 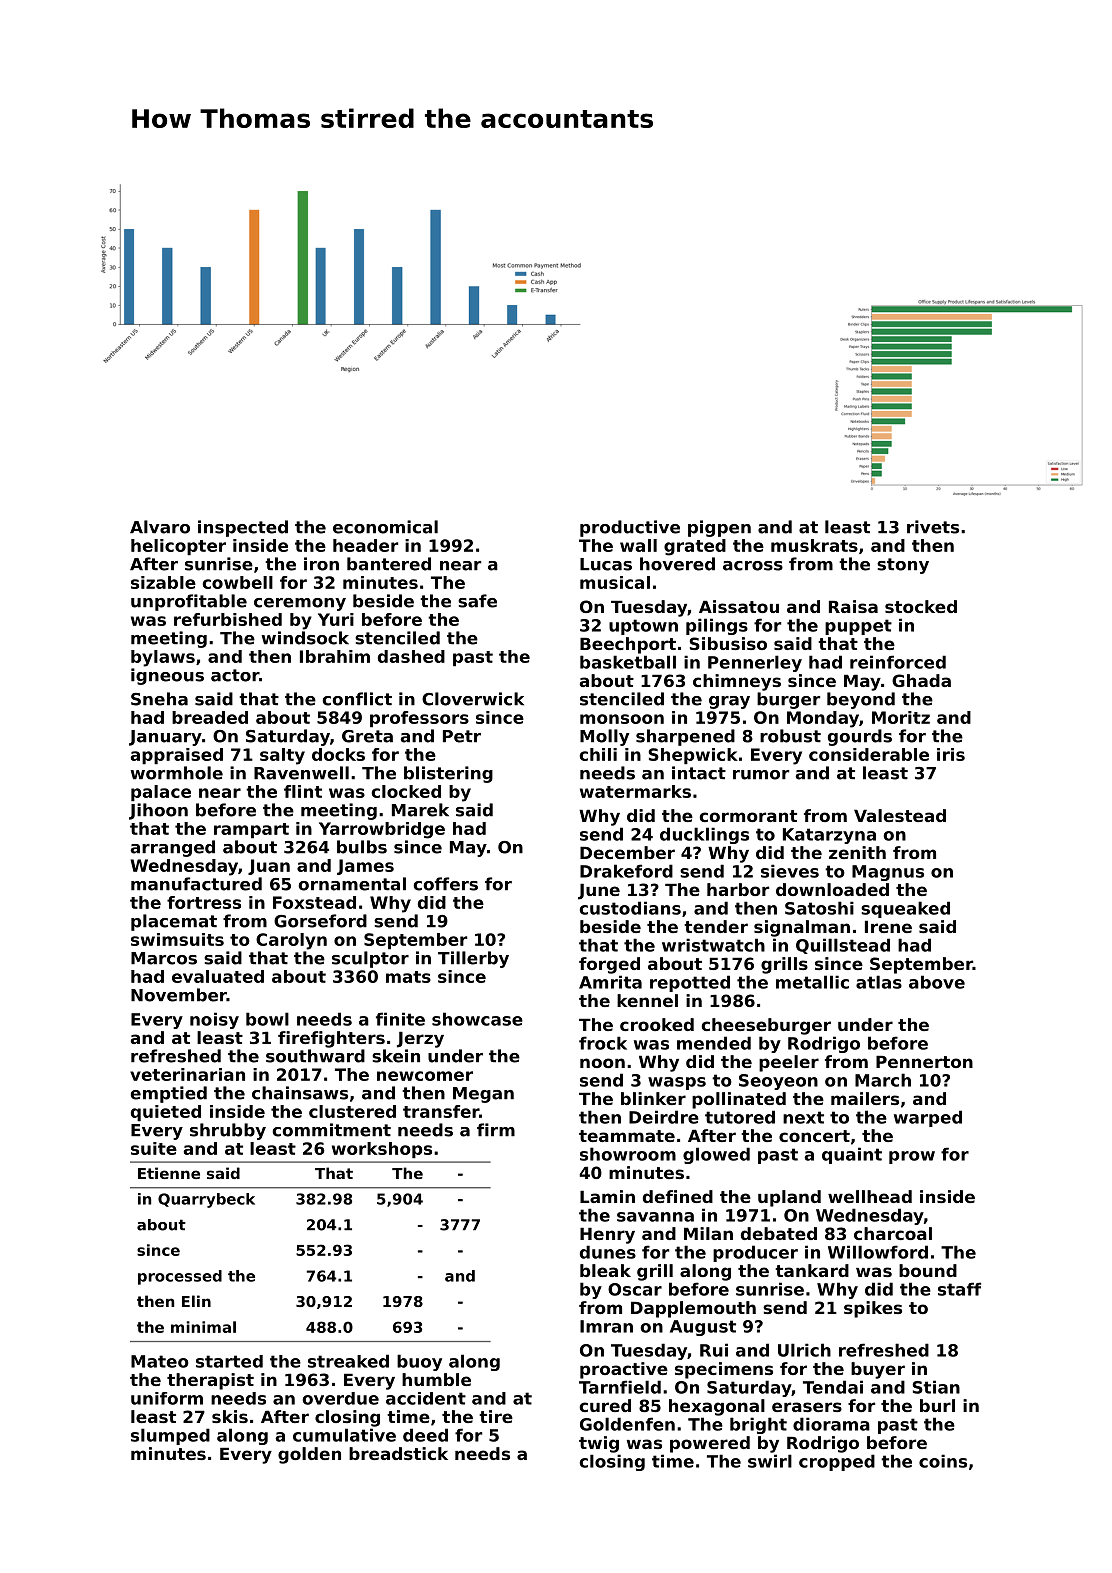 I want to click on powered, so click(x=710, y=1444).
